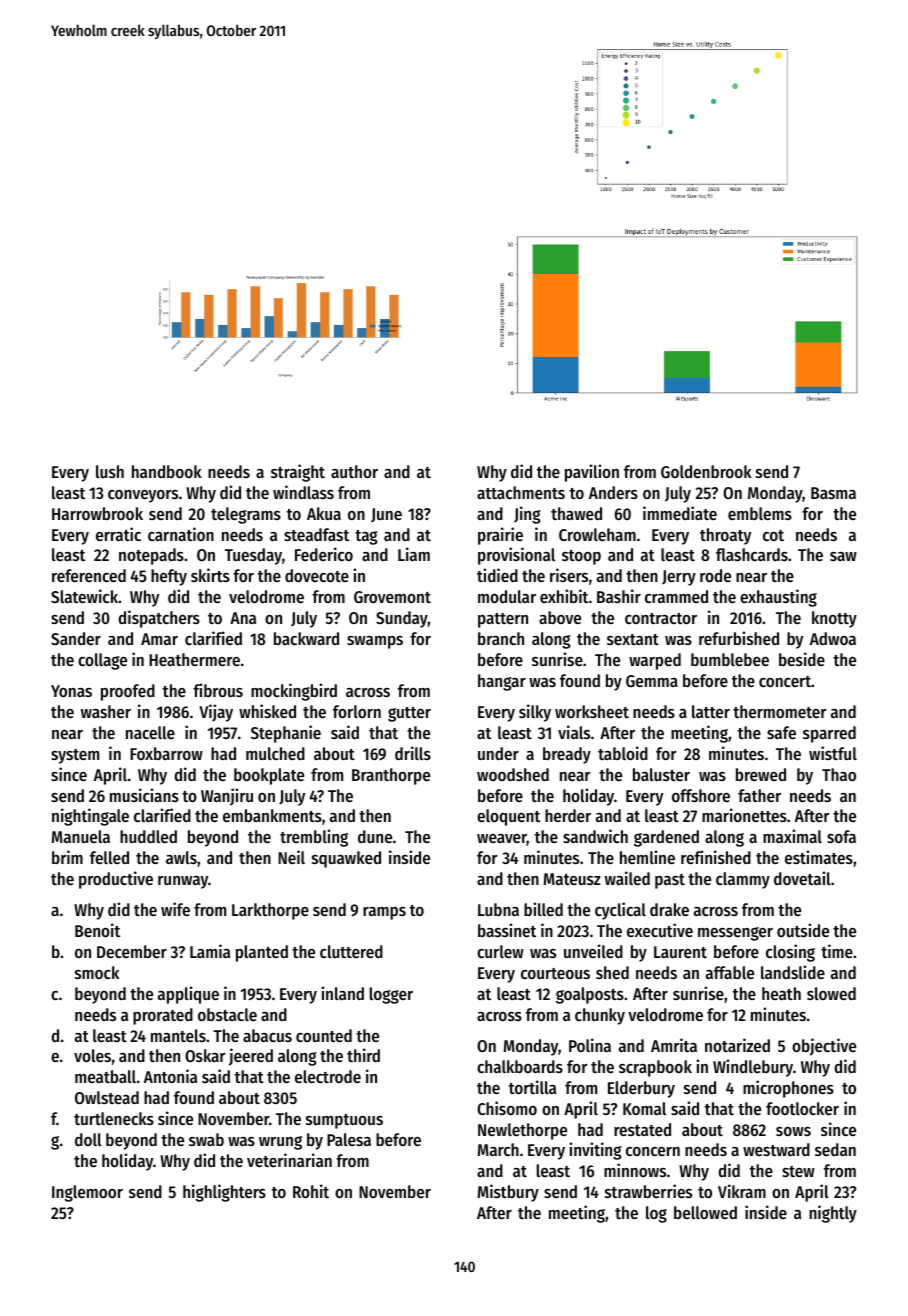  What do you see at coordinates (349, 1139) in the screenshot?
I see `Palesa` at bounding box center [349, 1139].
